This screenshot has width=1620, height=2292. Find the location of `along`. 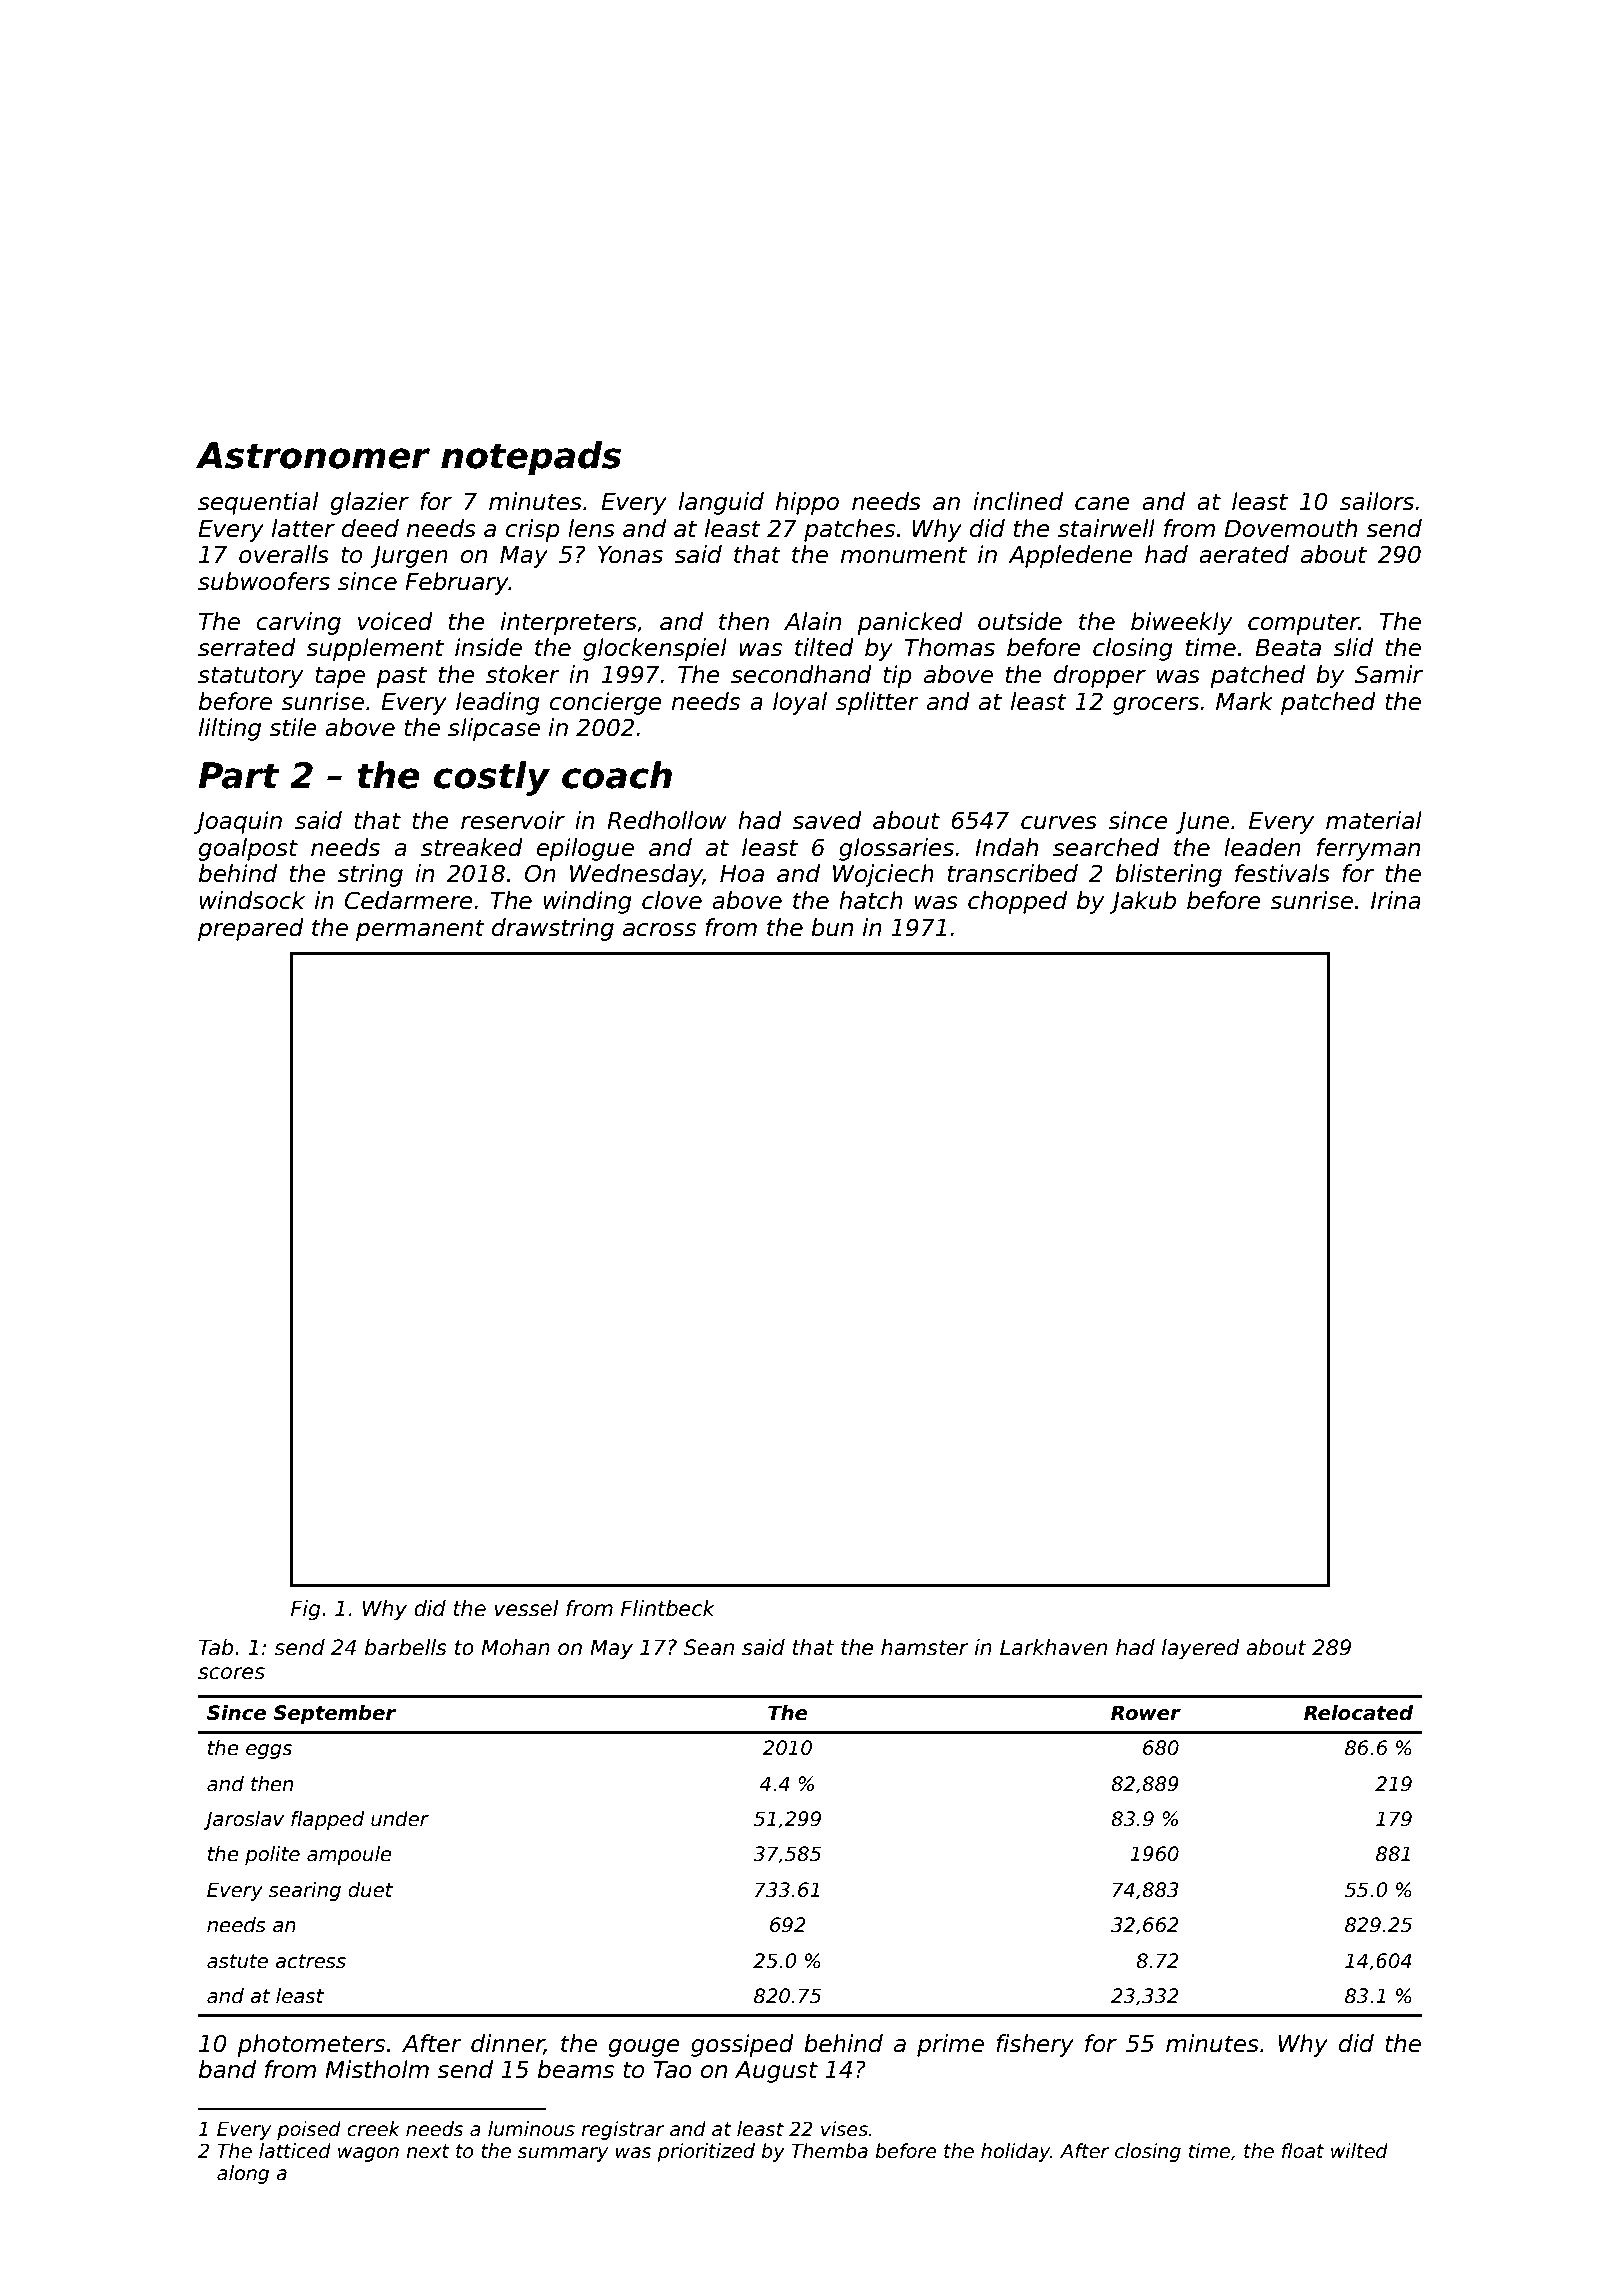

along is located at coordinates (243, 2174).
